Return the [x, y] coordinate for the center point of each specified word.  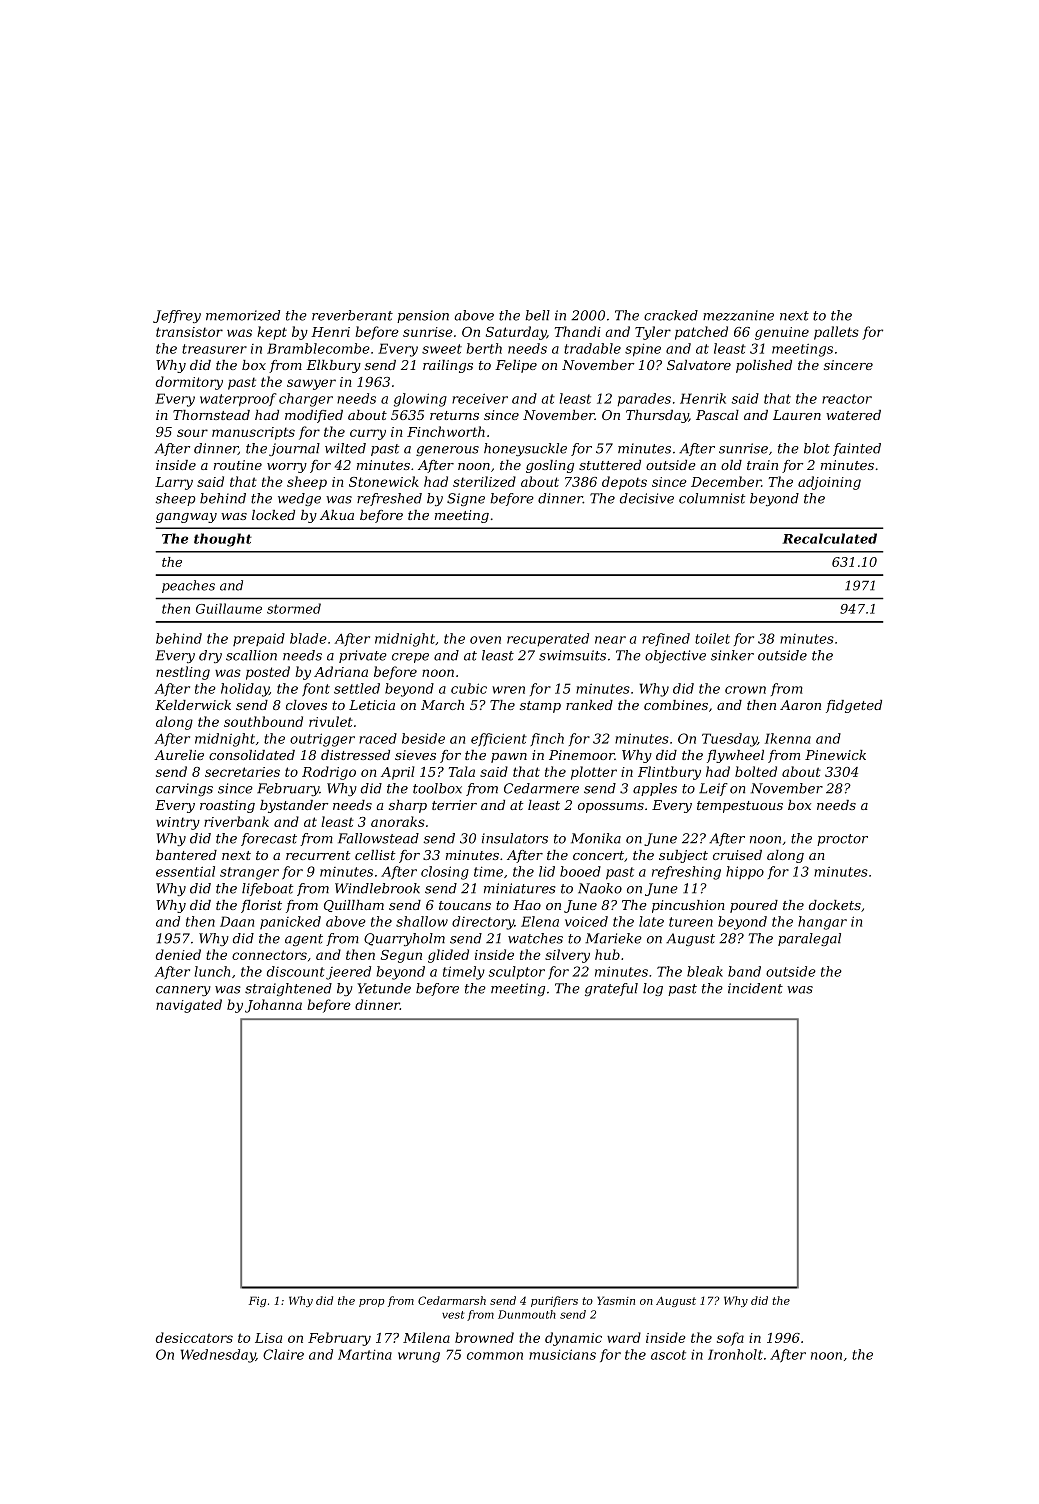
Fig [257, 1301]
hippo [745, 873]
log [653, 989]
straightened [288, 989]
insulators [515, 838]
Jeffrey [177, 316]
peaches [188, 586]
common [495, 1356]
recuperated [548, 639]
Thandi [578, 331]
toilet [712, 638]
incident [755, 988]
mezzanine [738, 315]
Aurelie [179, 755]
